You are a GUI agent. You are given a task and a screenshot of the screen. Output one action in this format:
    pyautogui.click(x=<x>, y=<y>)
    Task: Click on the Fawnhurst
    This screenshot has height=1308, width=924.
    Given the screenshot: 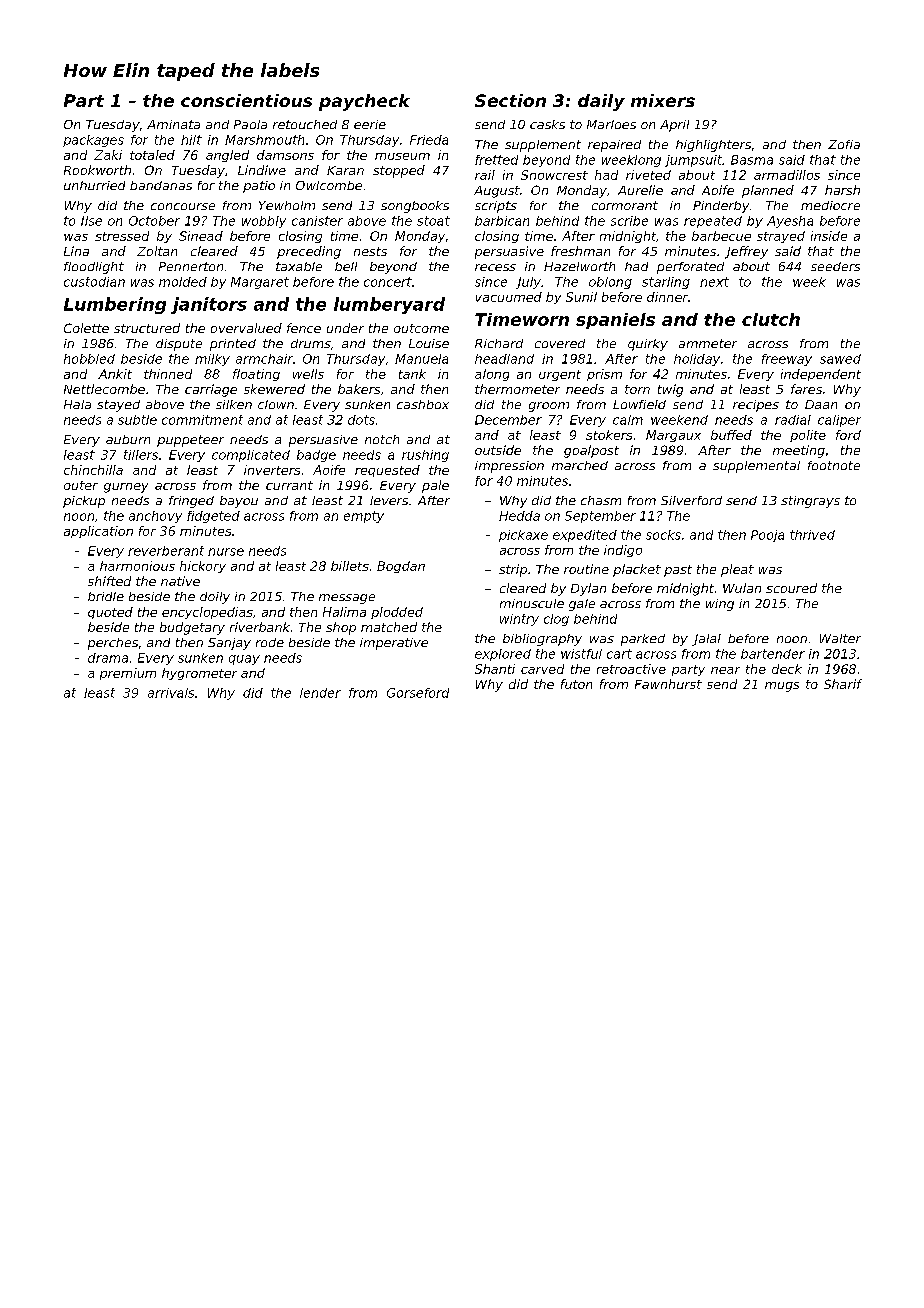 What is the action you would take?
    pyautogui.click(x=668, y=684)
